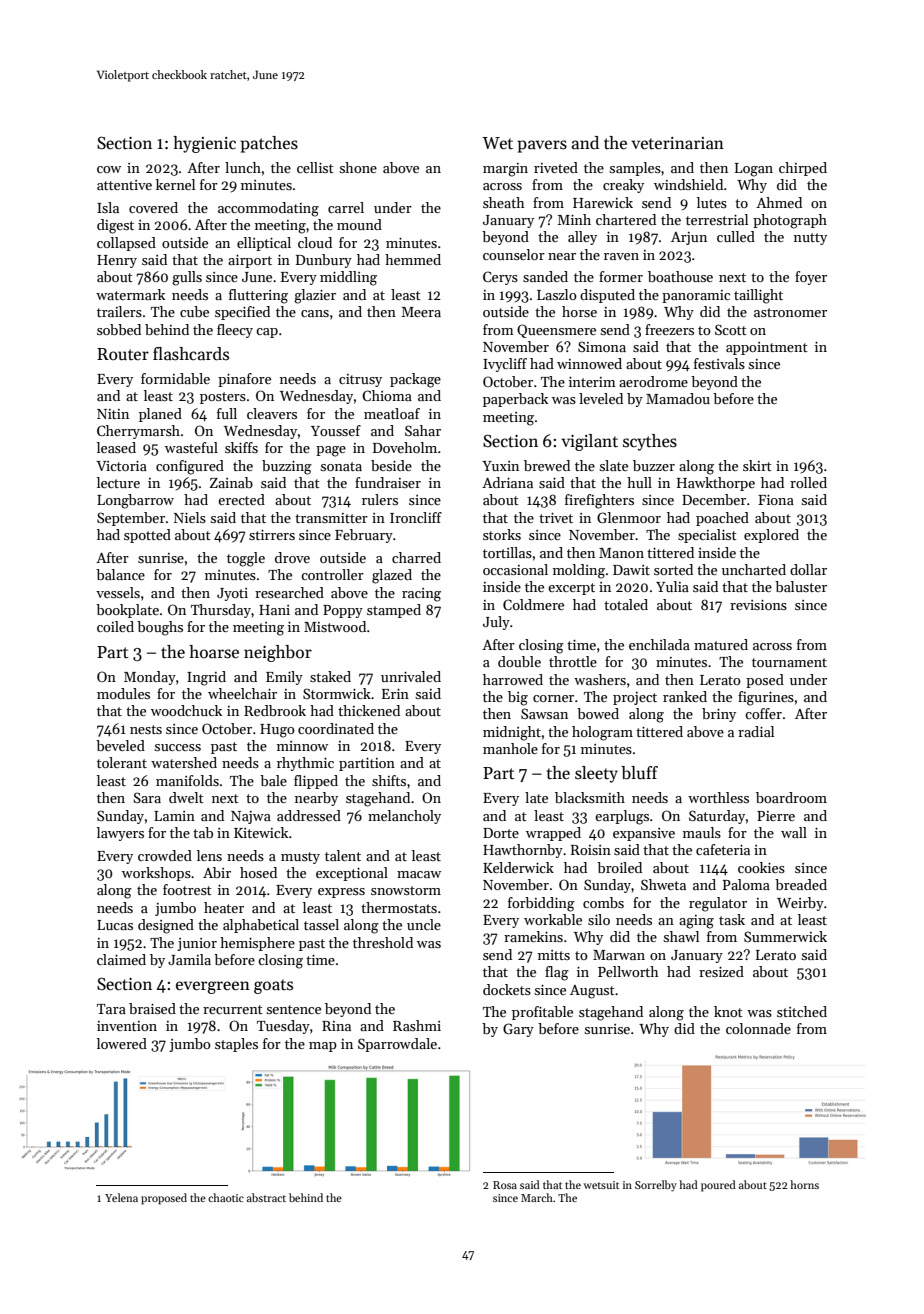  Describe the element at coordinates (227, 413) in the screenshot. I see `full` at that location.
